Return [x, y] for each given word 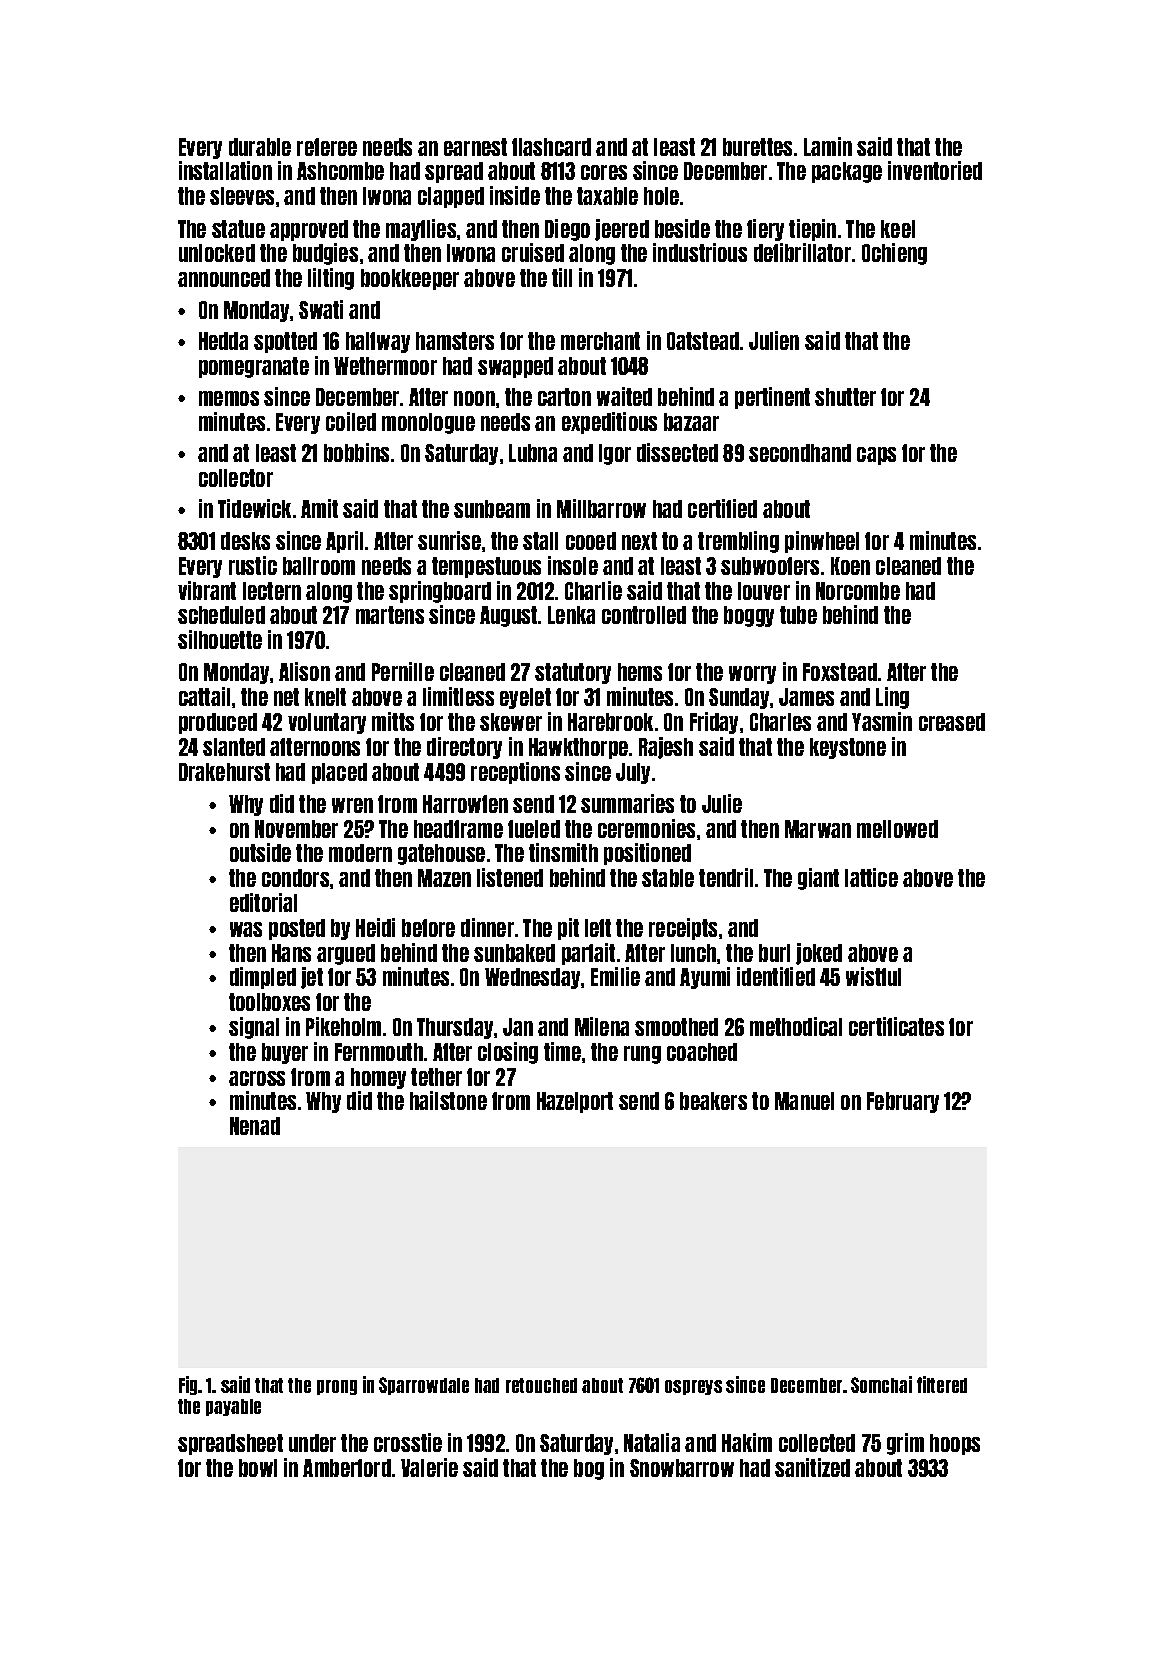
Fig [189, 1385]
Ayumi [705, 978]
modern [360, 853]
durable [260, 147]
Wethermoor [385, 366]
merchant [600, 341]
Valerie [429, 1467]
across [257, 1078]
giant [818, 879]
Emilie [615, 976]
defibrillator [802, 252]
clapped [451, 197]
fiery [765, 230]
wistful [873, 976]
